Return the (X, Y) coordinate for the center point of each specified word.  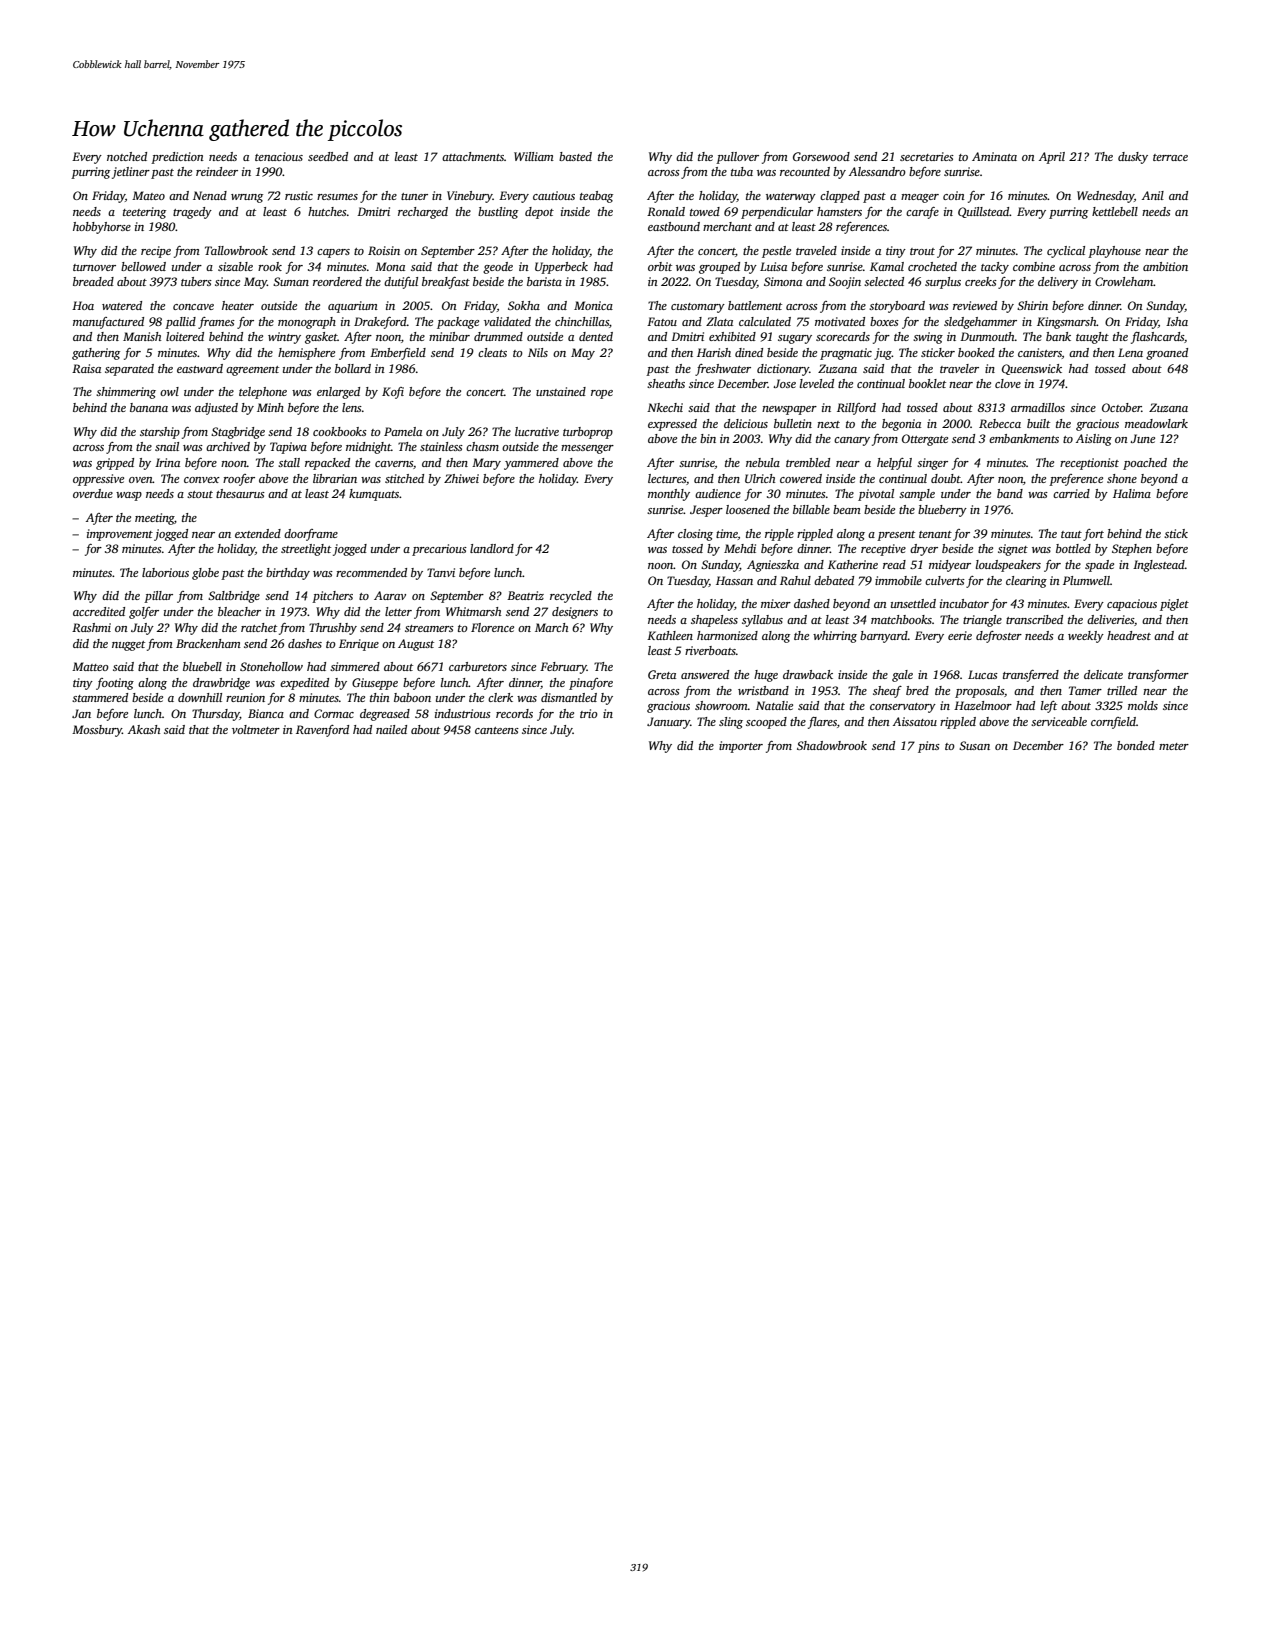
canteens (497, 730)
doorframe (311, 535)
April (1052, 158)
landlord (492, 548)
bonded (1136, 745)
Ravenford (322, 731)
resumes (337, 197)
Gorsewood (821, 156)
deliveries (1110, 619)
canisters (1040, 352)
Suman (291, 281)
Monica (593, 305)
